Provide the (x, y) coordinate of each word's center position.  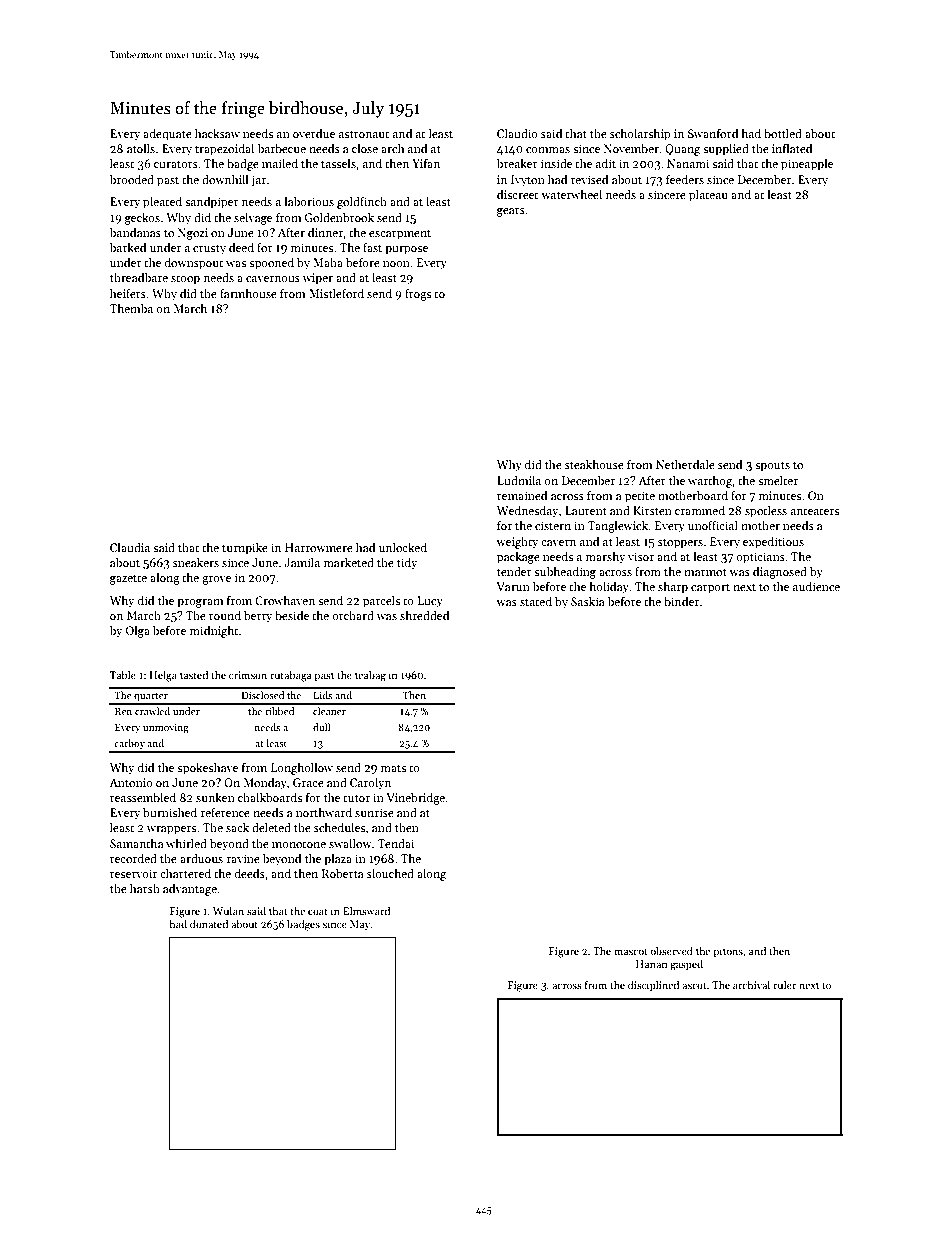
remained (522, 495)
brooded (132, 179)
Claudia (130, 547)
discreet (517, 194)
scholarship (640, 134)
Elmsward (366, 911)
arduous (201, 858)
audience (816, 586)
